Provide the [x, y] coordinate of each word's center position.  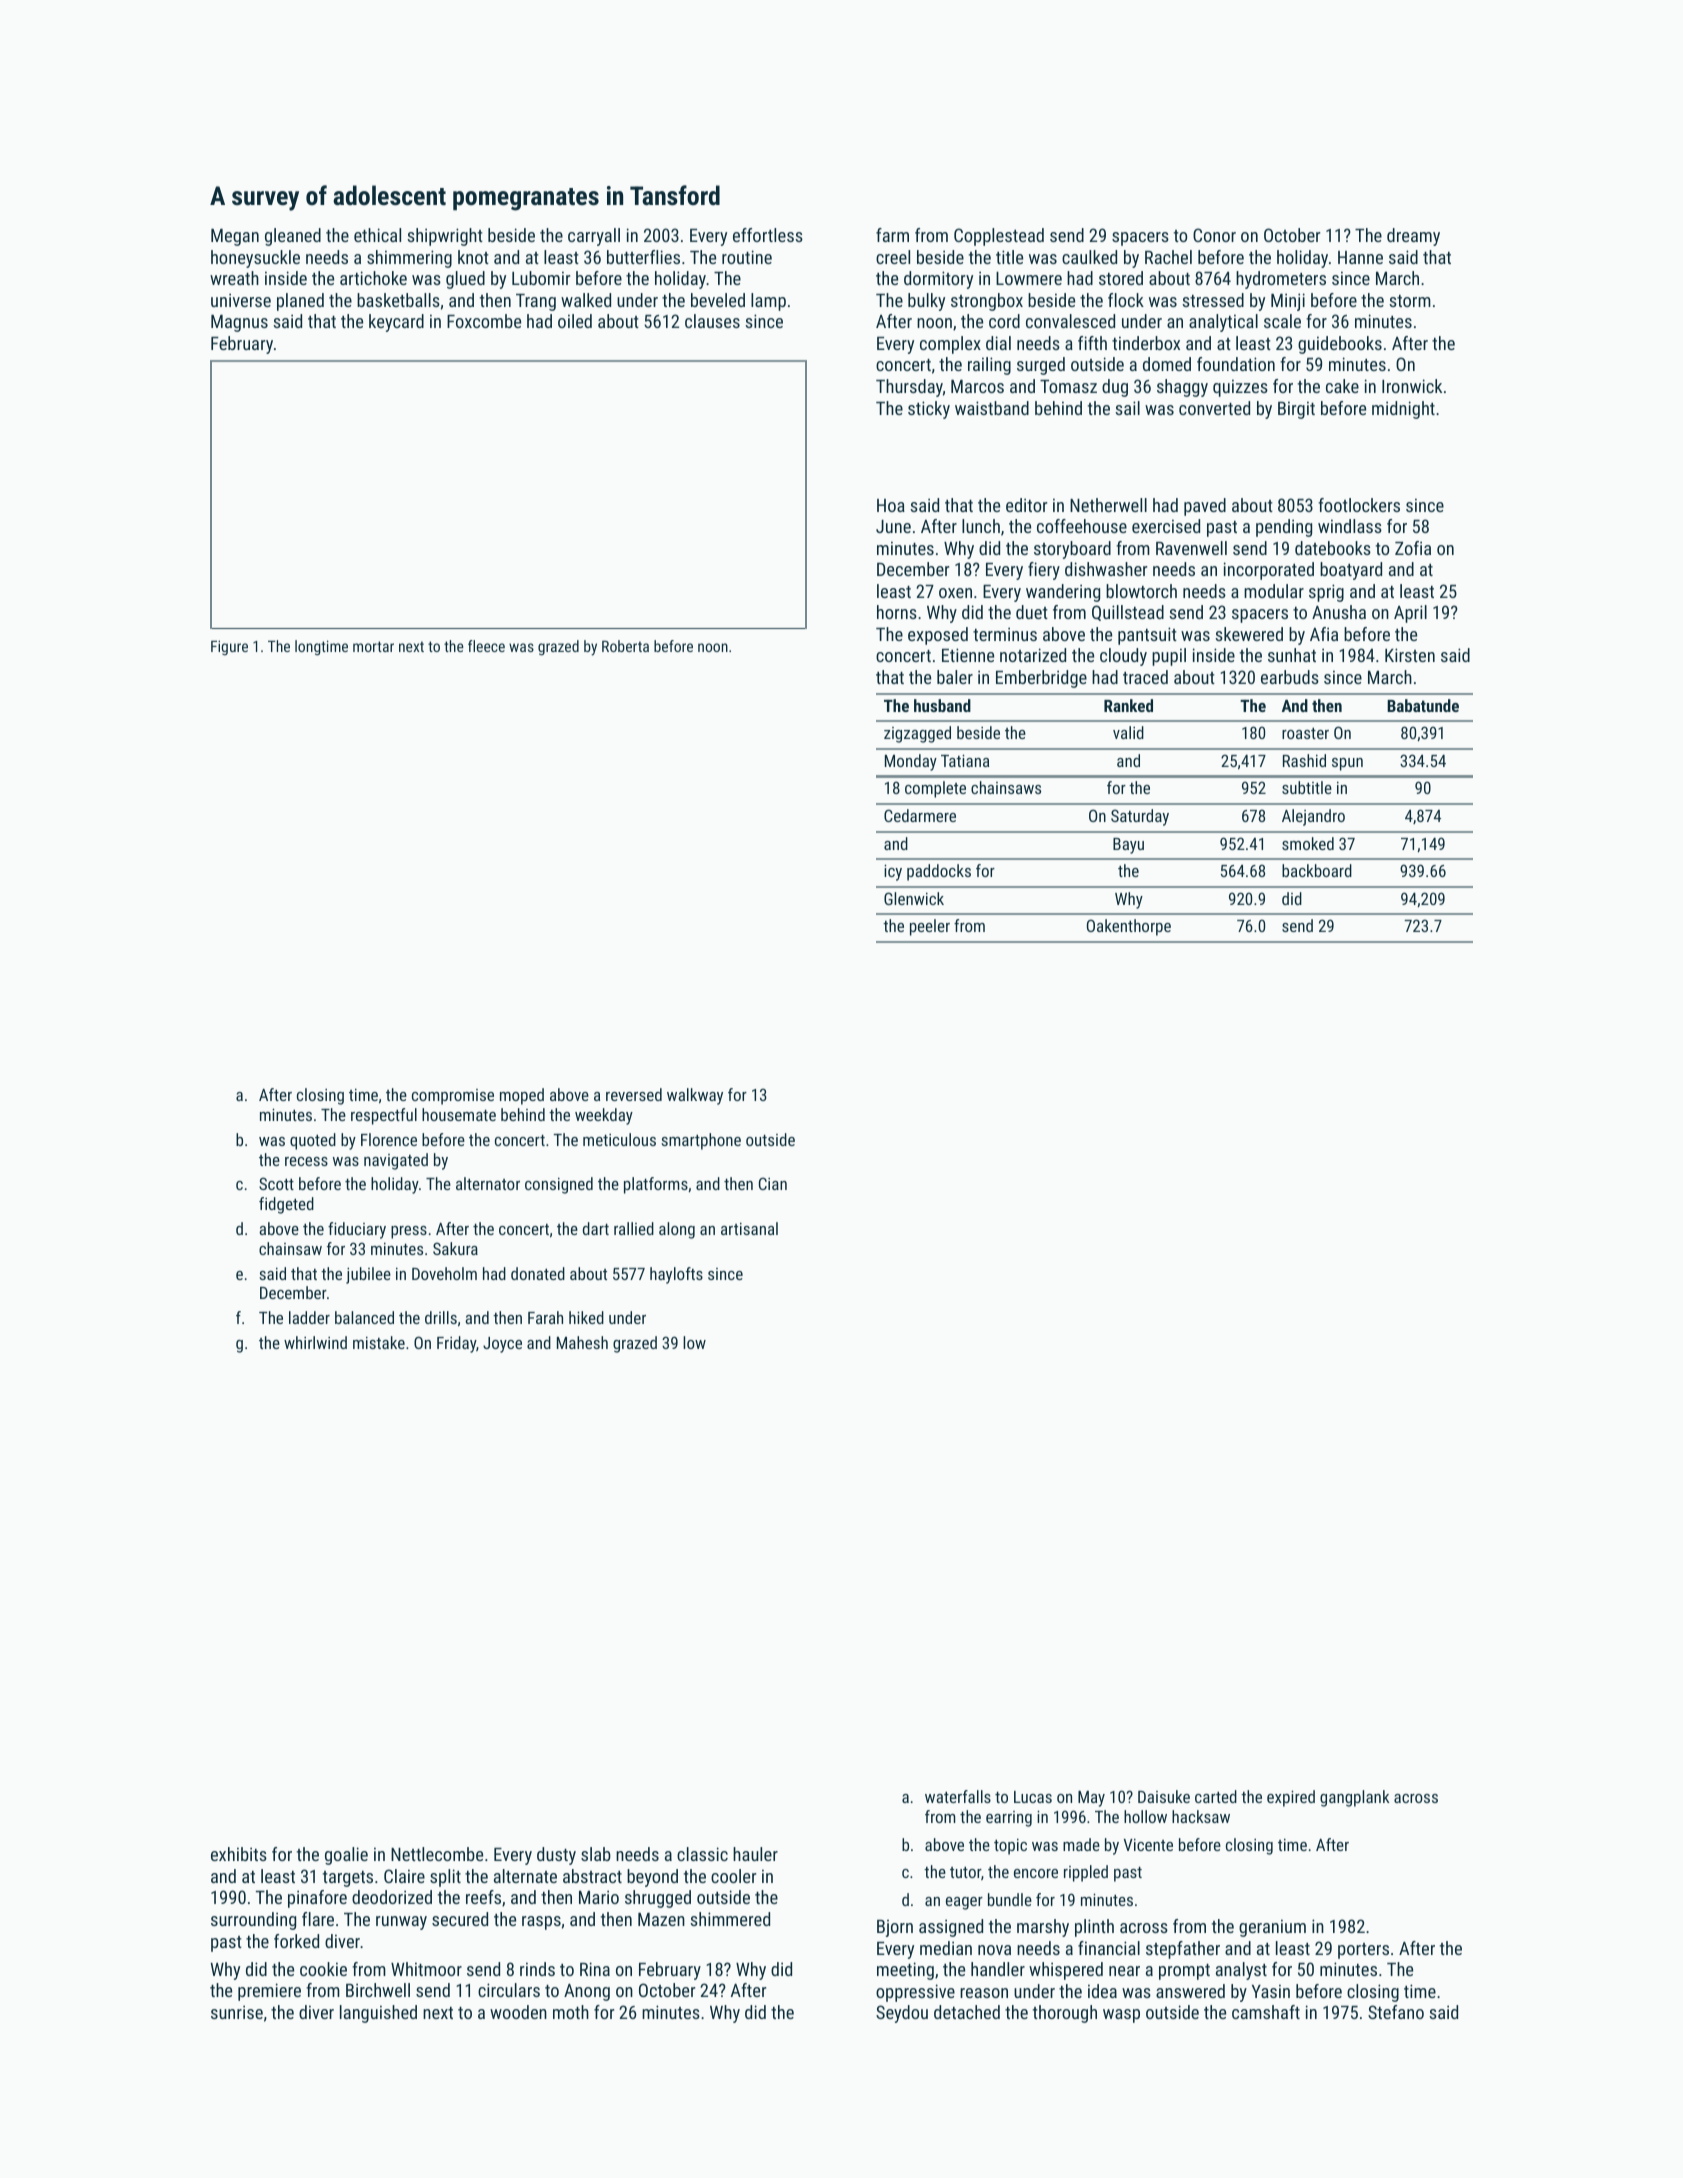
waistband [992, 408]
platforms [656, 1185]
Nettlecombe [437, 1854]
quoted [313, 1141]
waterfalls [958, 1796]
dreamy [1413, 237]
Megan [235, 237]
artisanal [749, 1228]
